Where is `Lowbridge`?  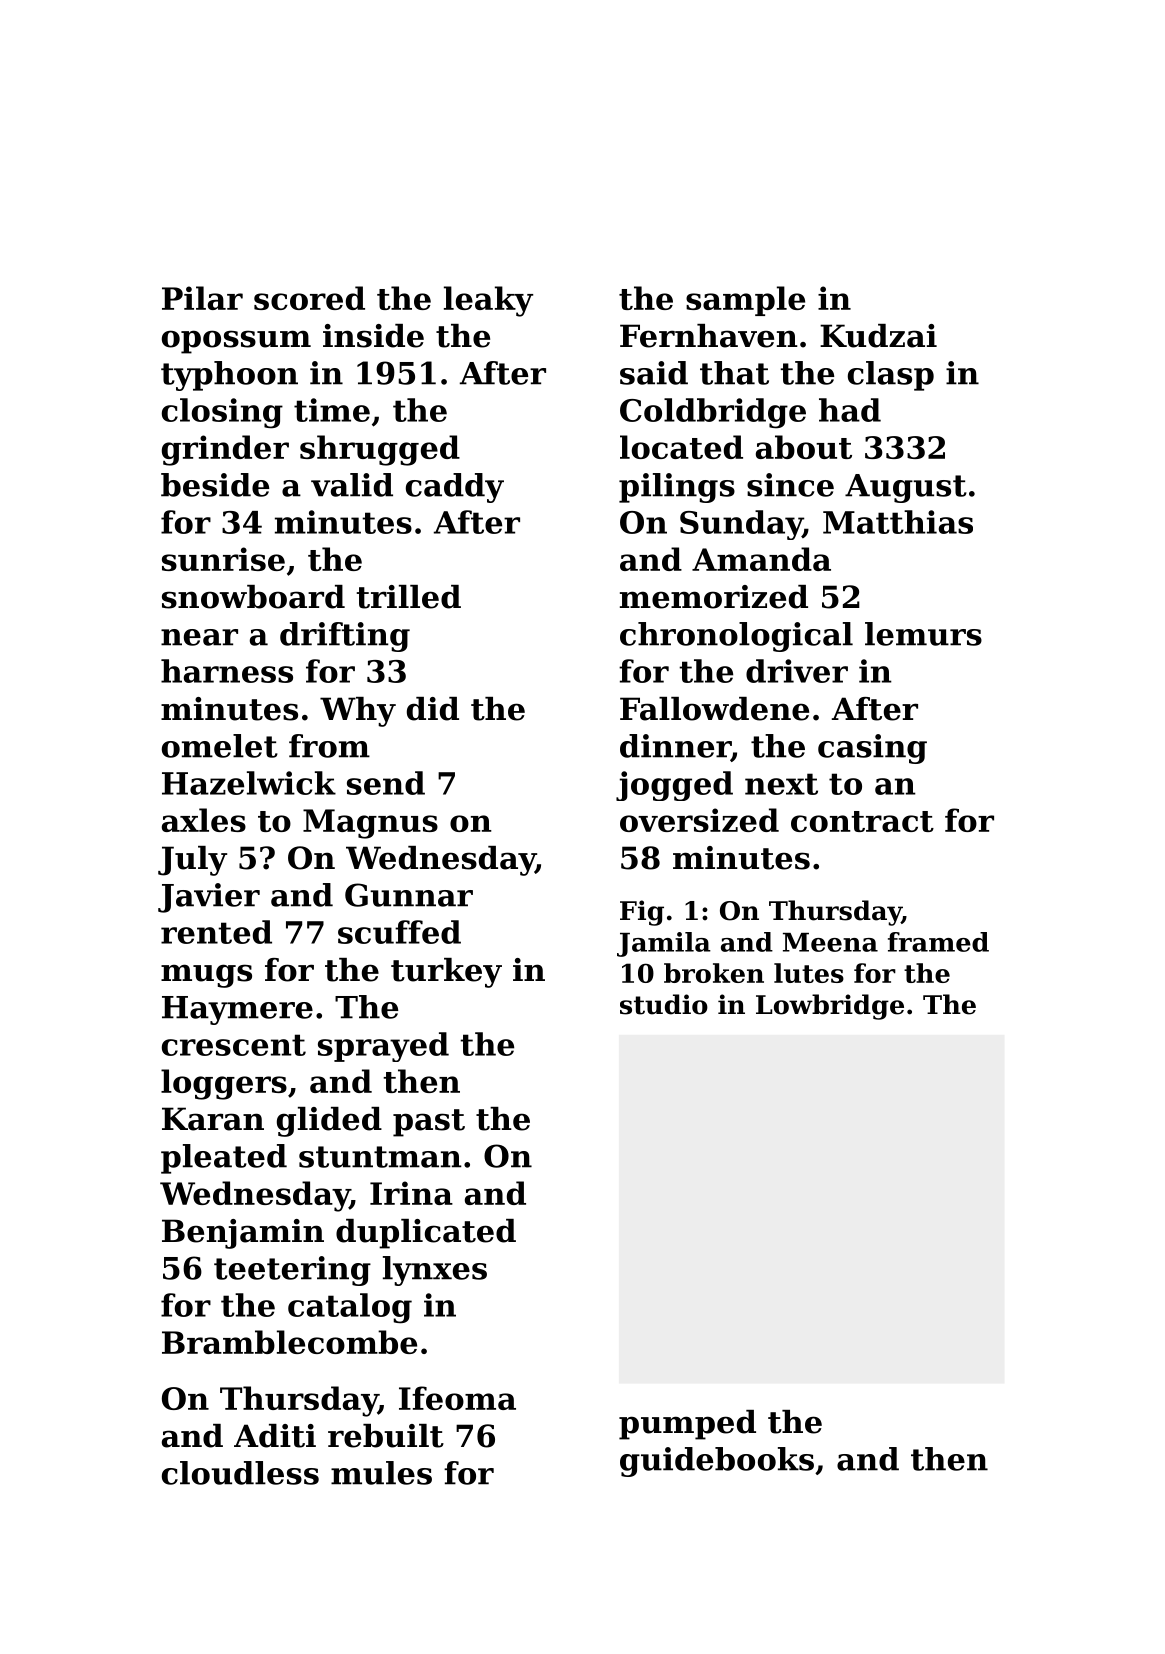 Lowbridge is located at coordinates (830, 1007).
